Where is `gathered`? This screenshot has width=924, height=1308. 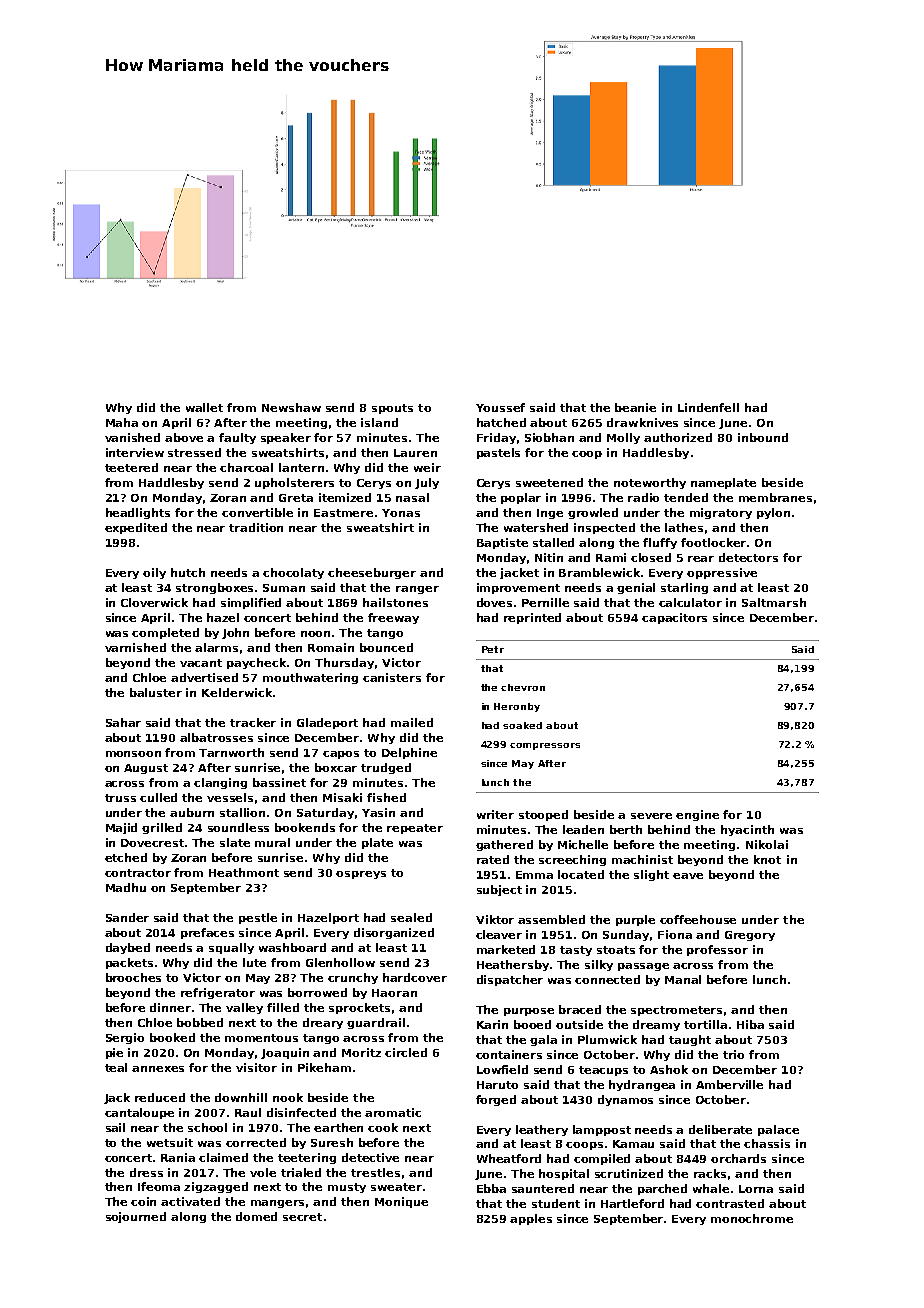
gathered is located at coordinates (504, 845).
